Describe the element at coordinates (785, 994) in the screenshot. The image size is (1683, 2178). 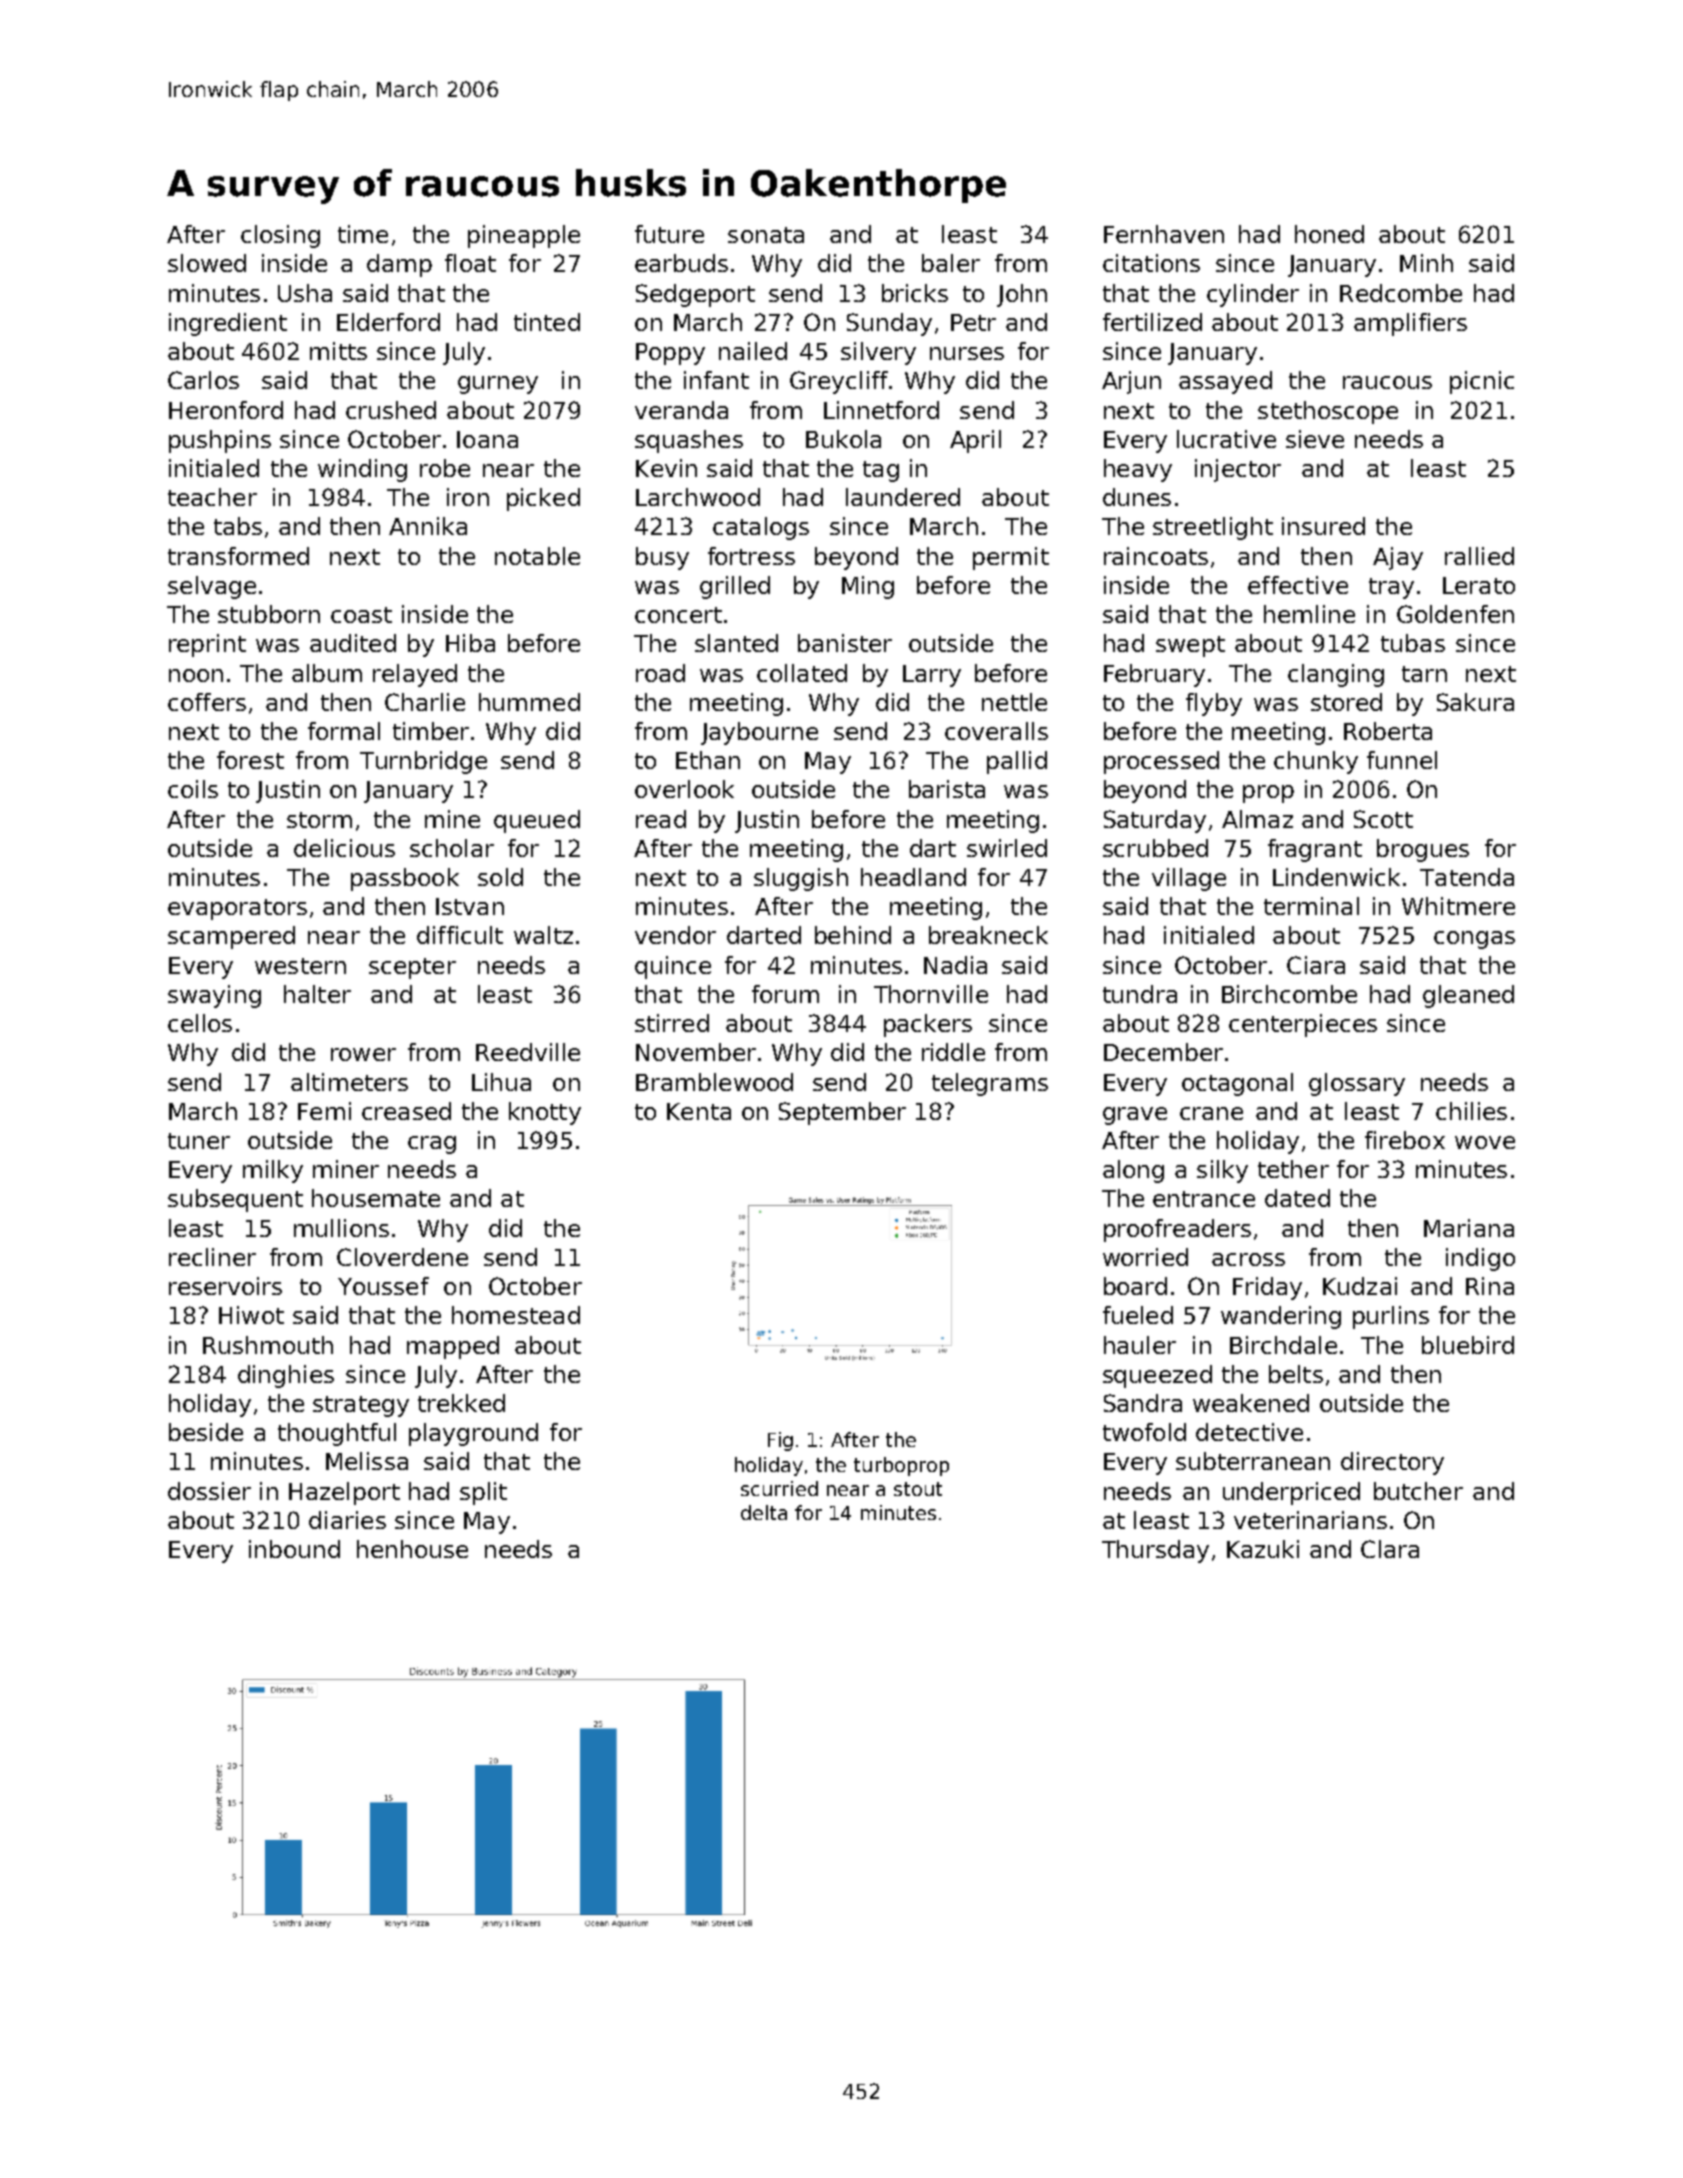
I see `forum` at that location.
